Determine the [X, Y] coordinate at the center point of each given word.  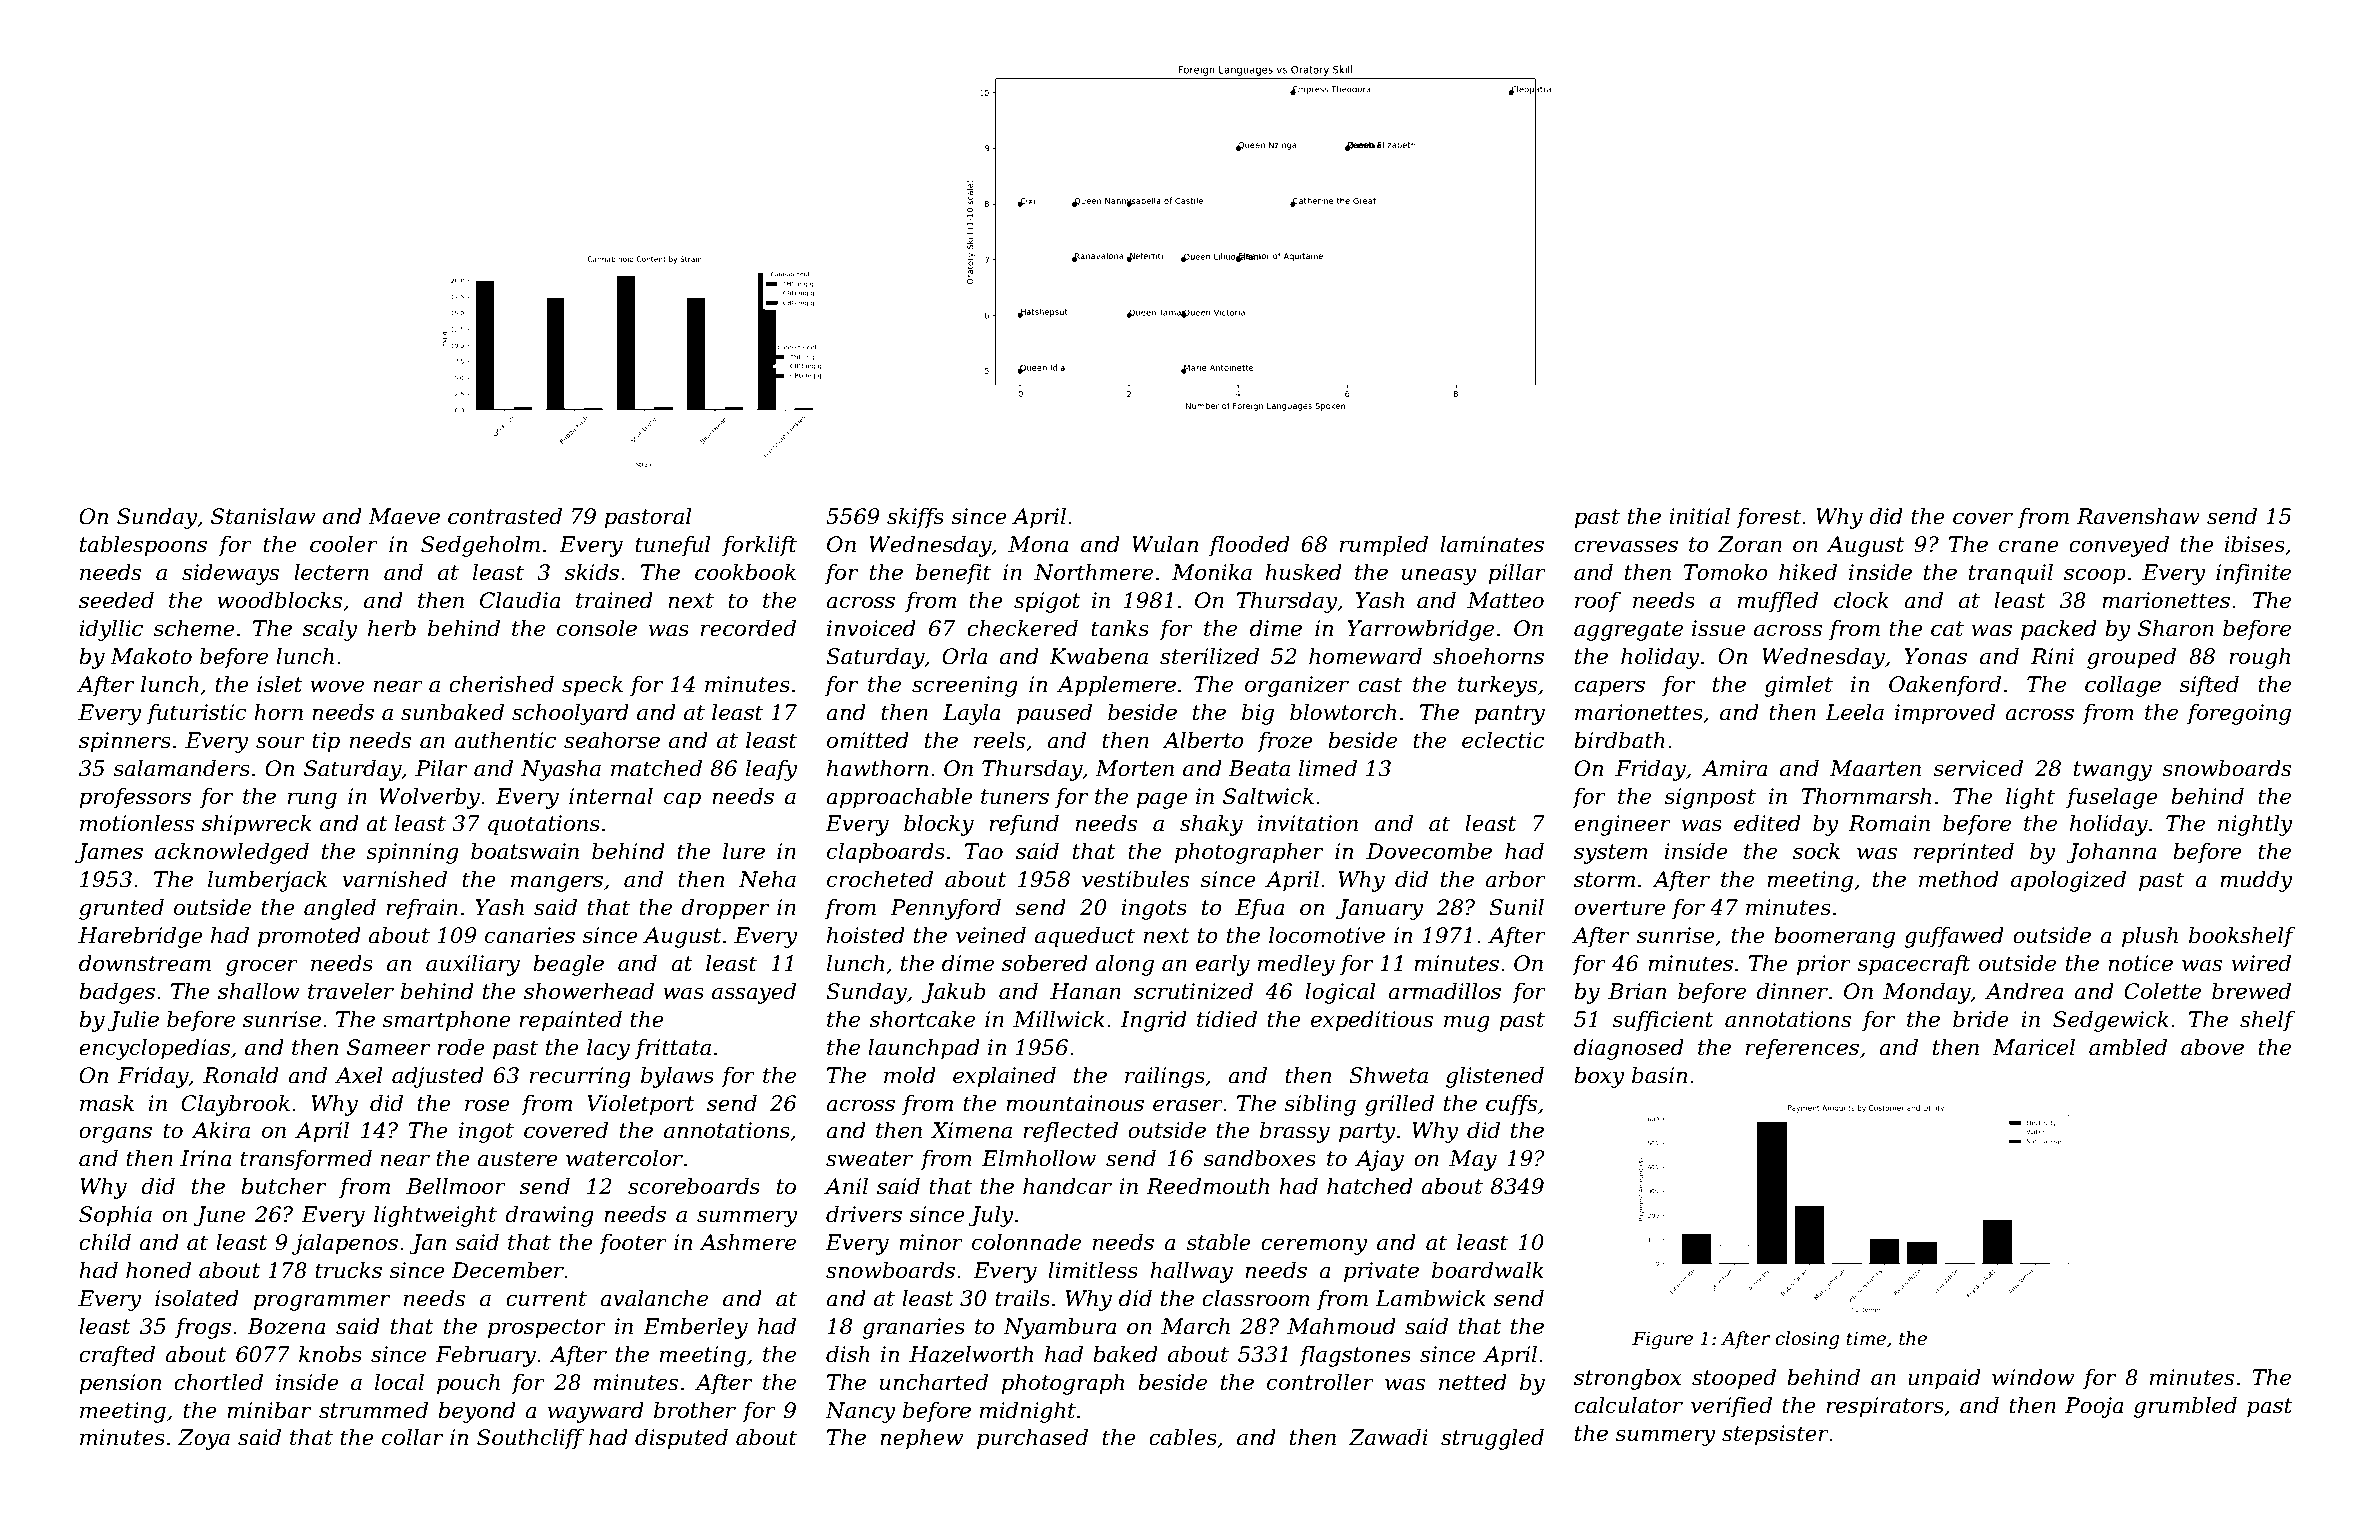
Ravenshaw [2138, 516]
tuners [1015, 797]
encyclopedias [154, 1049]
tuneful [672, 546]
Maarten [1875, 768]
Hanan [1085, 991]
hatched [1370, 1186]
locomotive [1327, 935]
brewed [2251, 991]
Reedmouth [1207, 1186]
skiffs [915, 518]
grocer [262, 967]
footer [633, 1244]
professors [135, 798]
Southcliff [531, 1439]
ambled [2128, 1047]
